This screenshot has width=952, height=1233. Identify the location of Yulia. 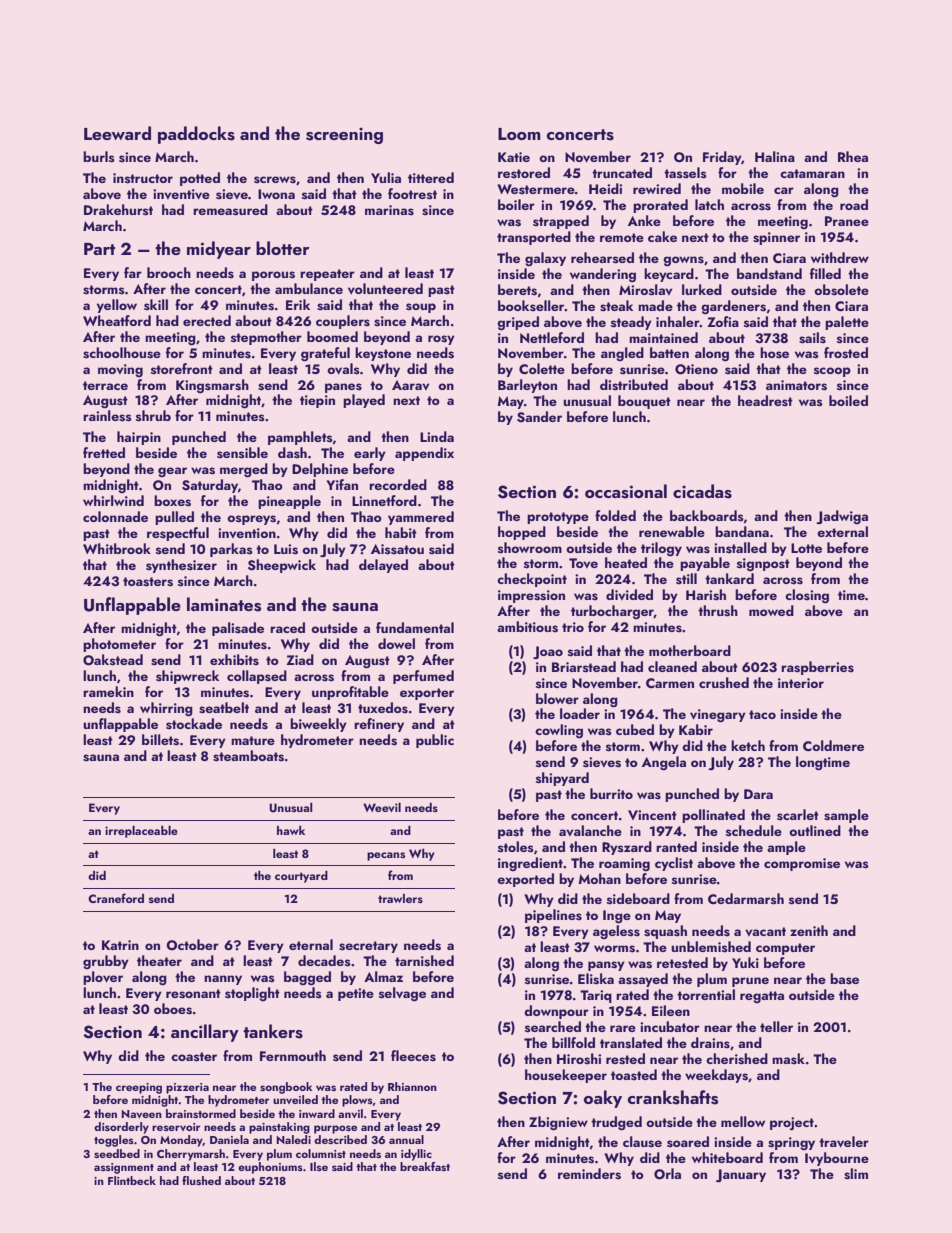
(386, 177).
